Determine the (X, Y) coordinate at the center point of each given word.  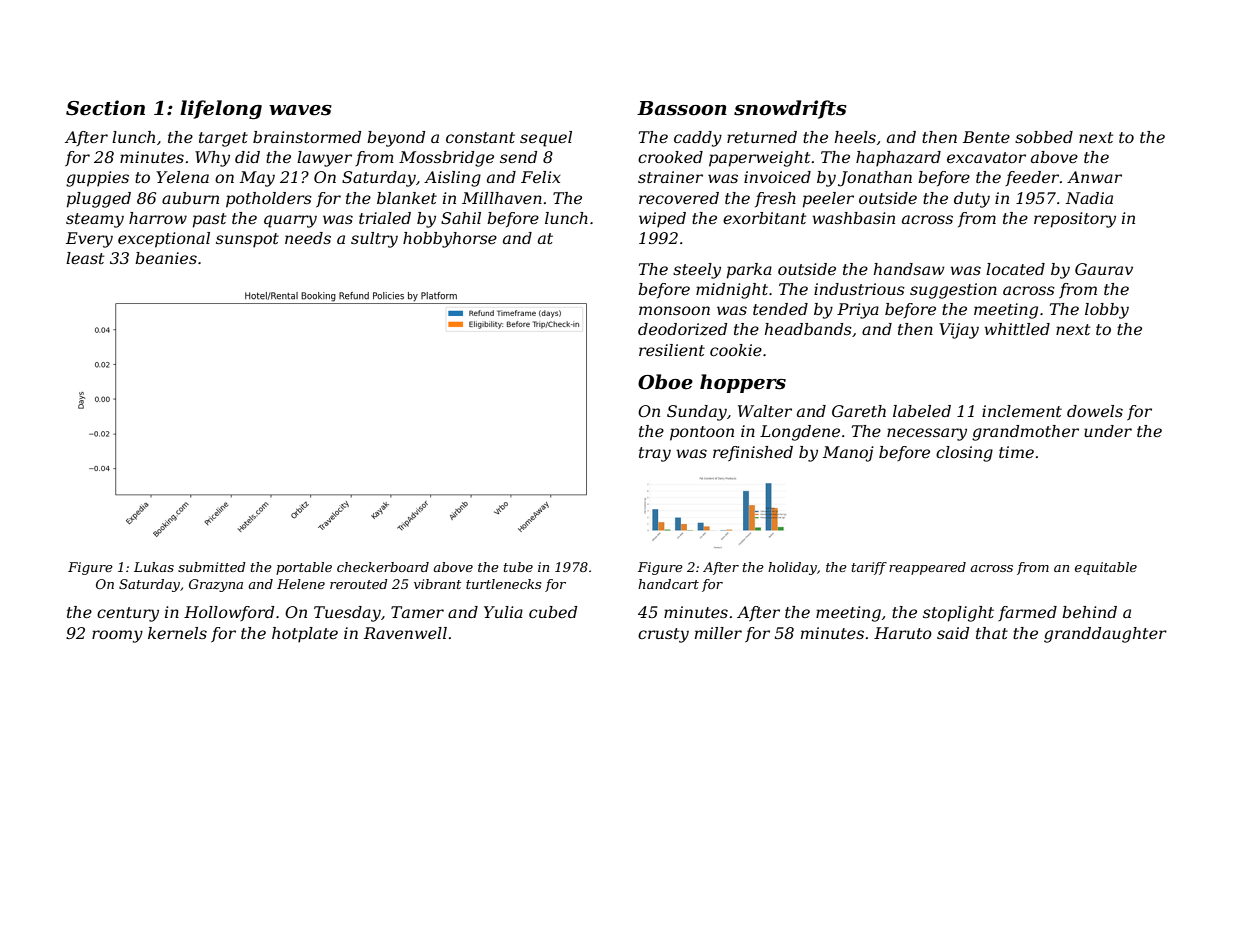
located (1015, 269)
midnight (732, 291)
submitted (212, 567)
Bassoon (682, 108)
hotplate (305, 635)
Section (105, 108)
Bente (986, 137)
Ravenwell (405, 633)
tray (655, 454)
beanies (166, 258)
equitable (1106, 568)
